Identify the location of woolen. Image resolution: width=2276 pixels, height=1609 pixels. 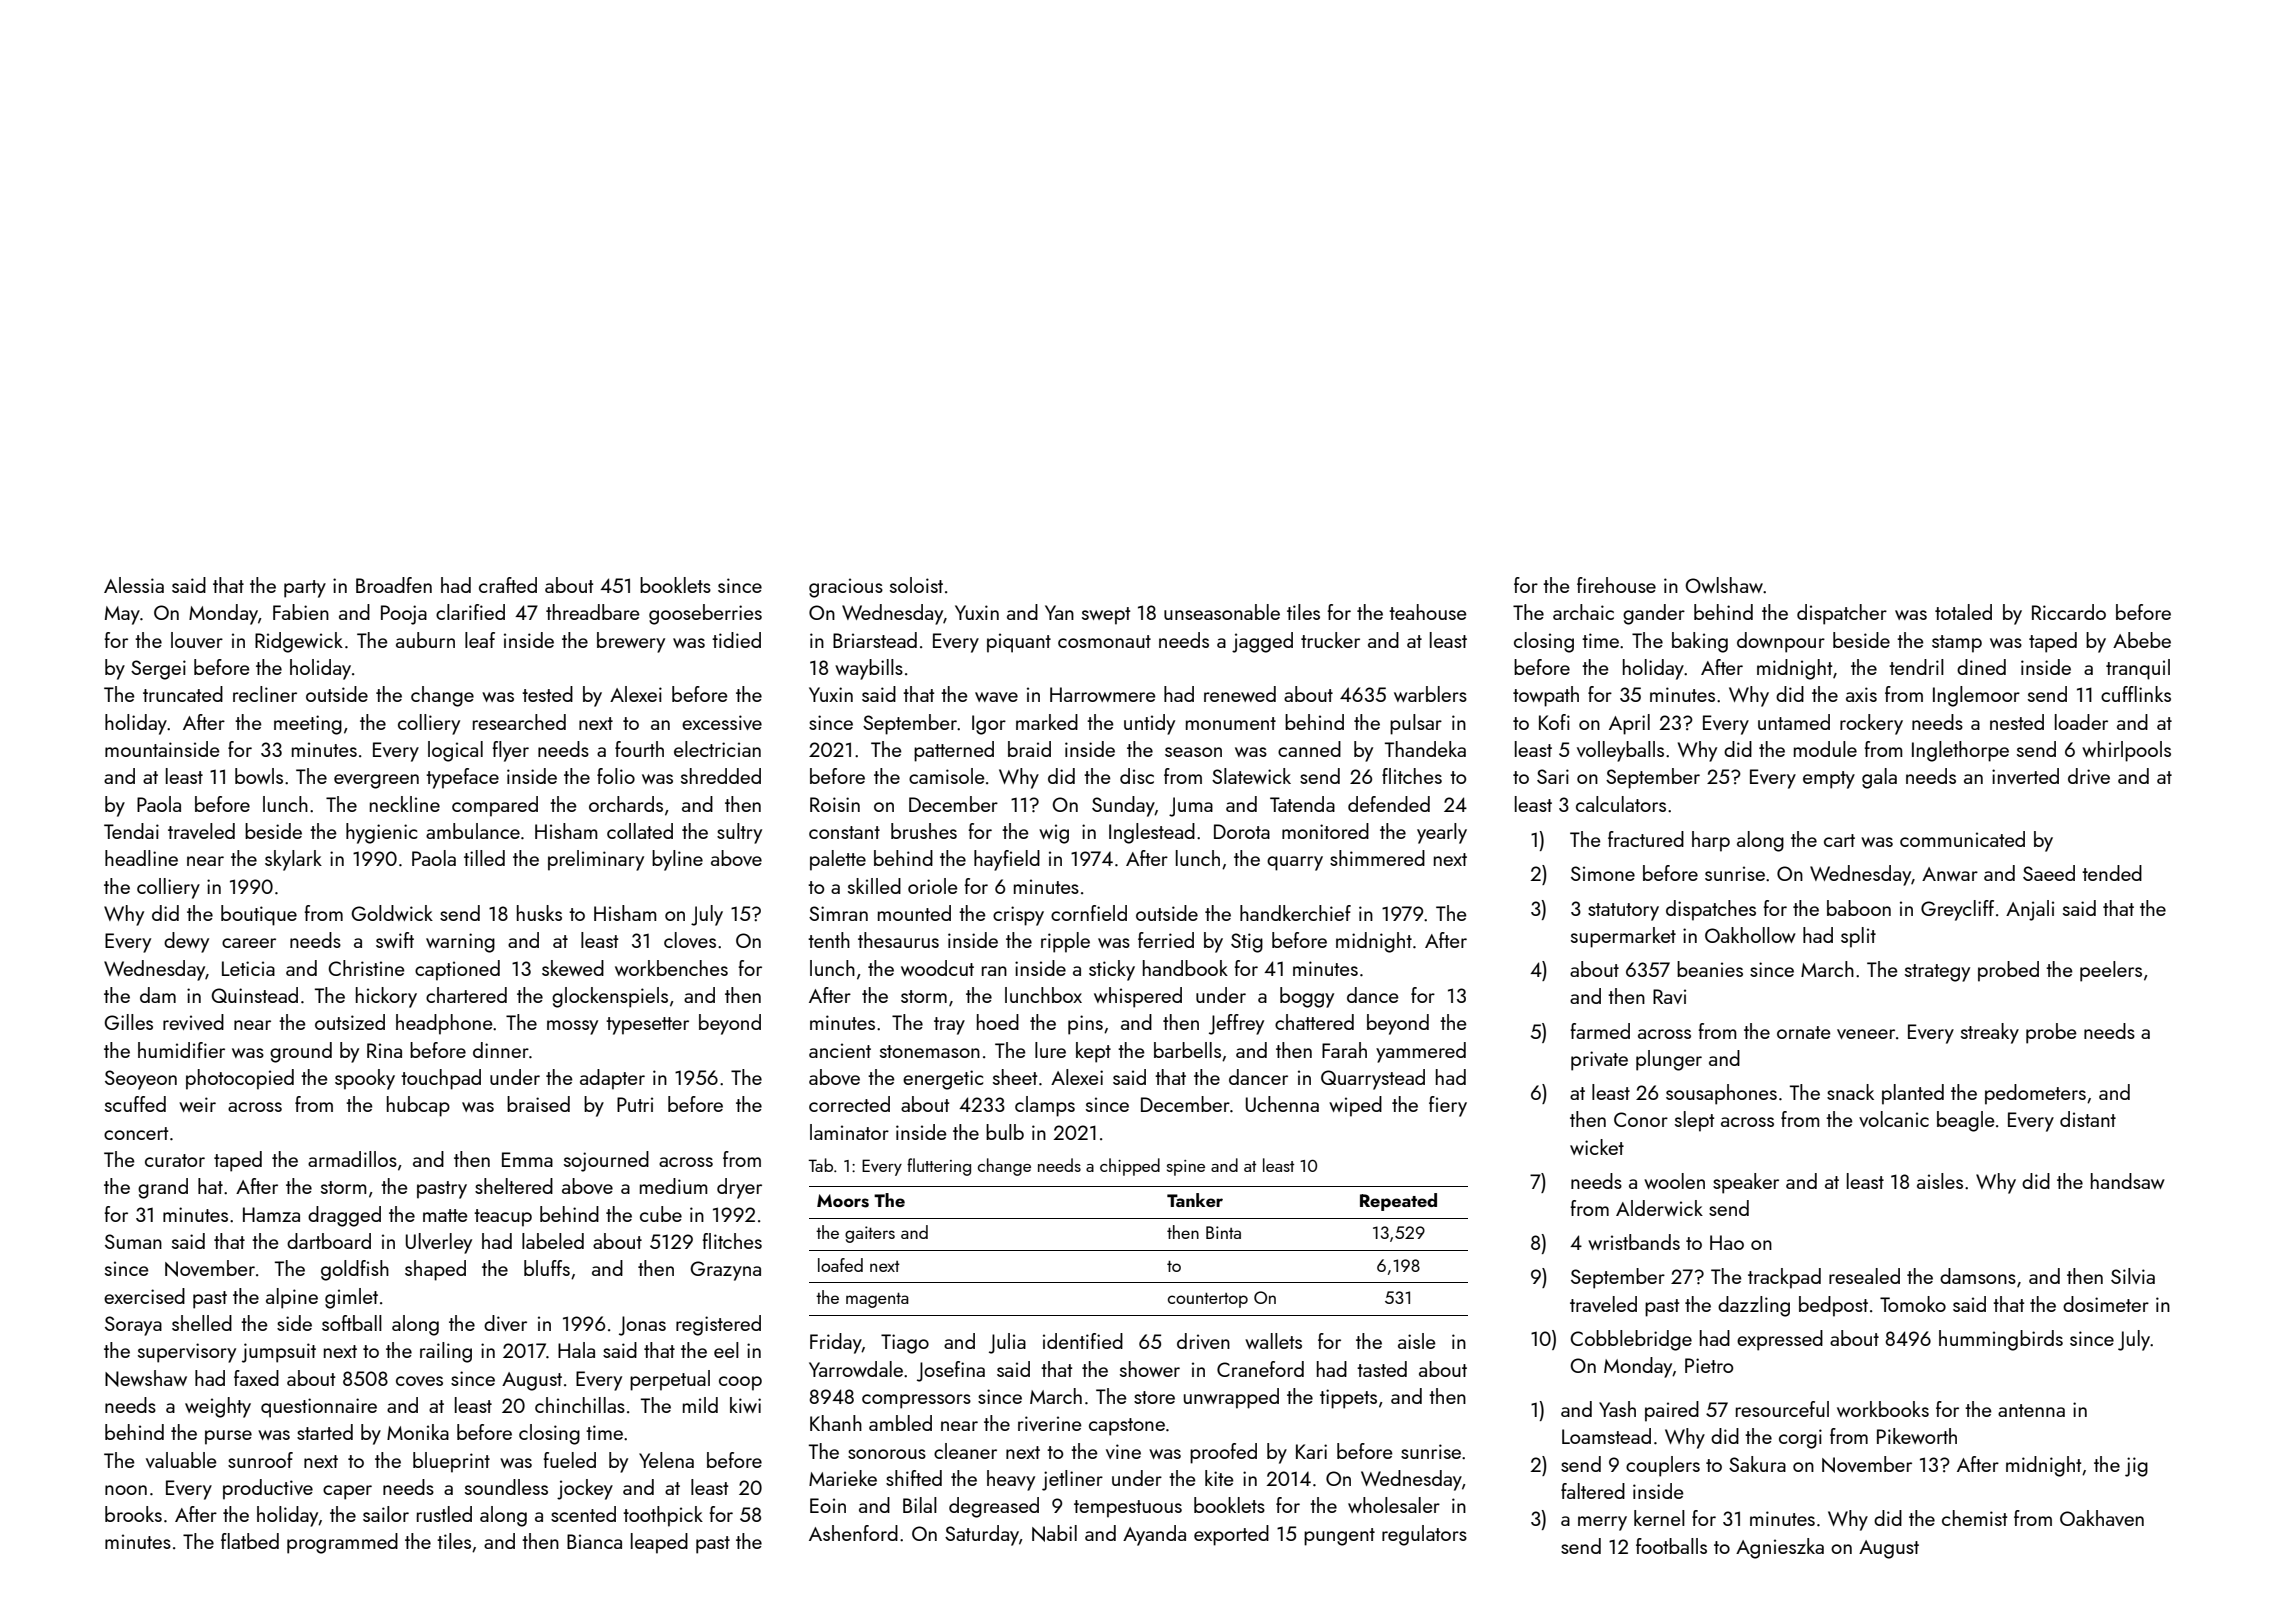
(1674, 1181).
